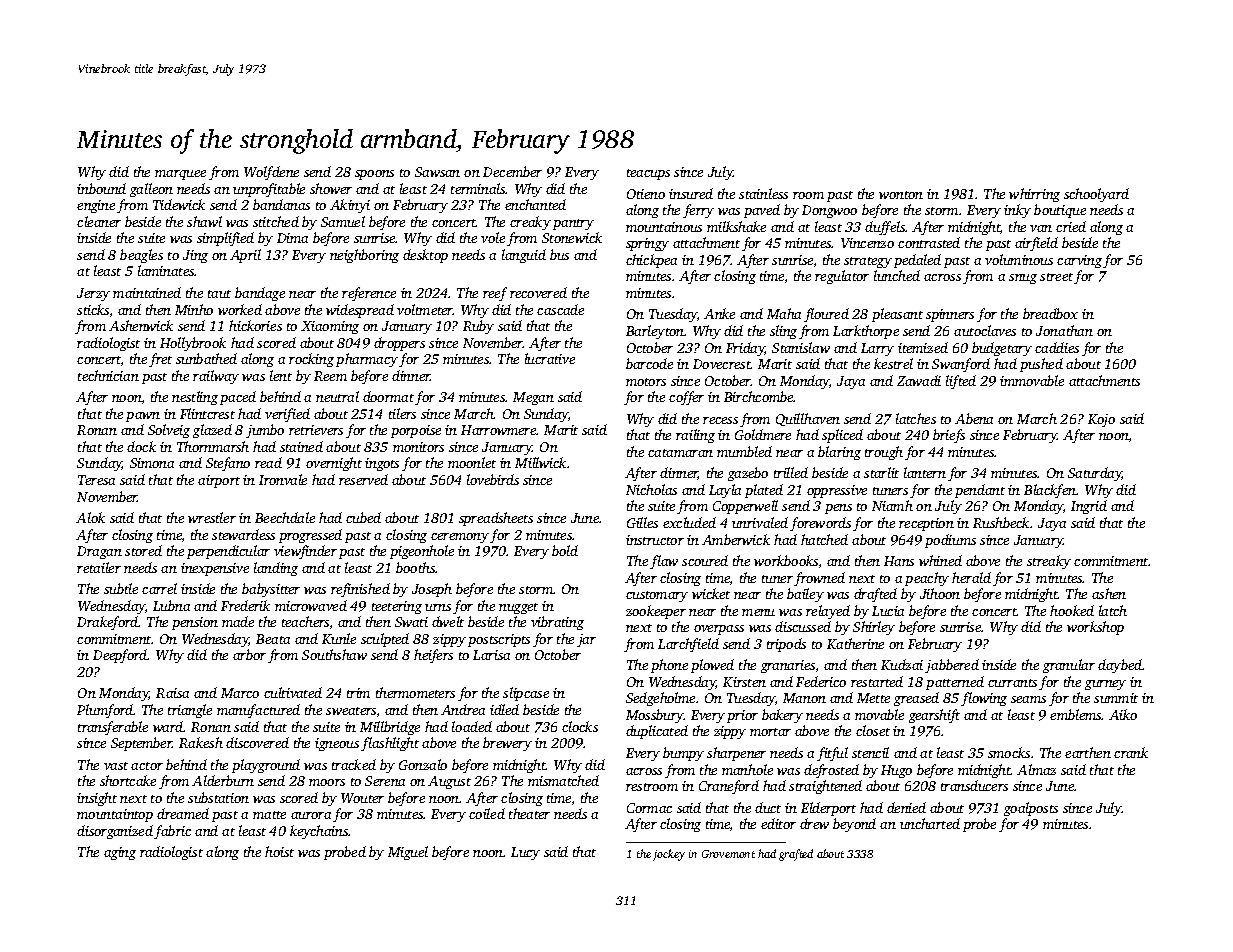  Describe the element at coordinates (712, 666) in the image. I see `plowed` at that location.
